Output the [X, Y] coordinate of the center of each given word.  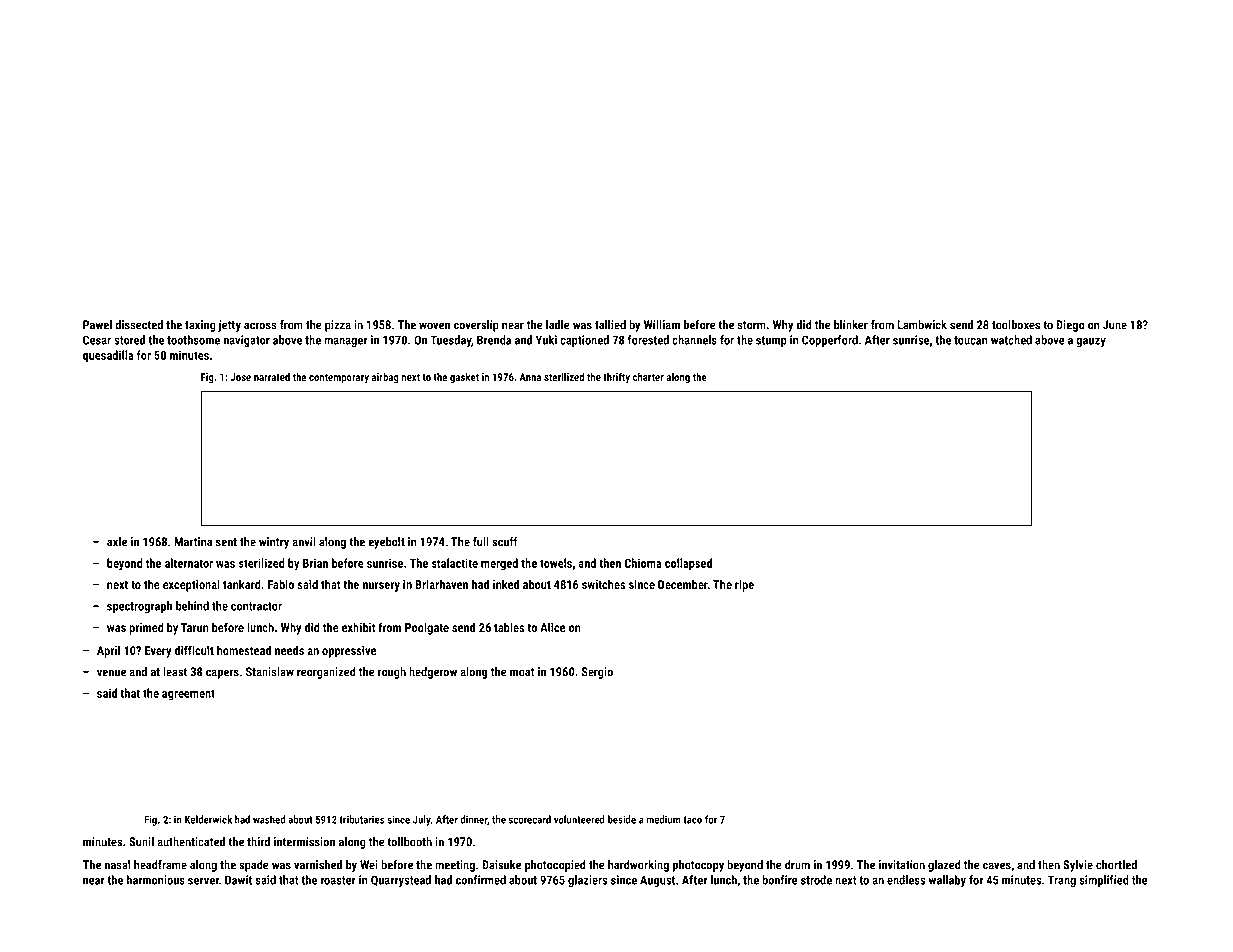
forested [648, 340]
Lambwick [922, 325]
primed [146, 628]
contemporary [339, 379]
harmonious [156, 880]
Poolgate [427, 628]
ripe [744, 586]
